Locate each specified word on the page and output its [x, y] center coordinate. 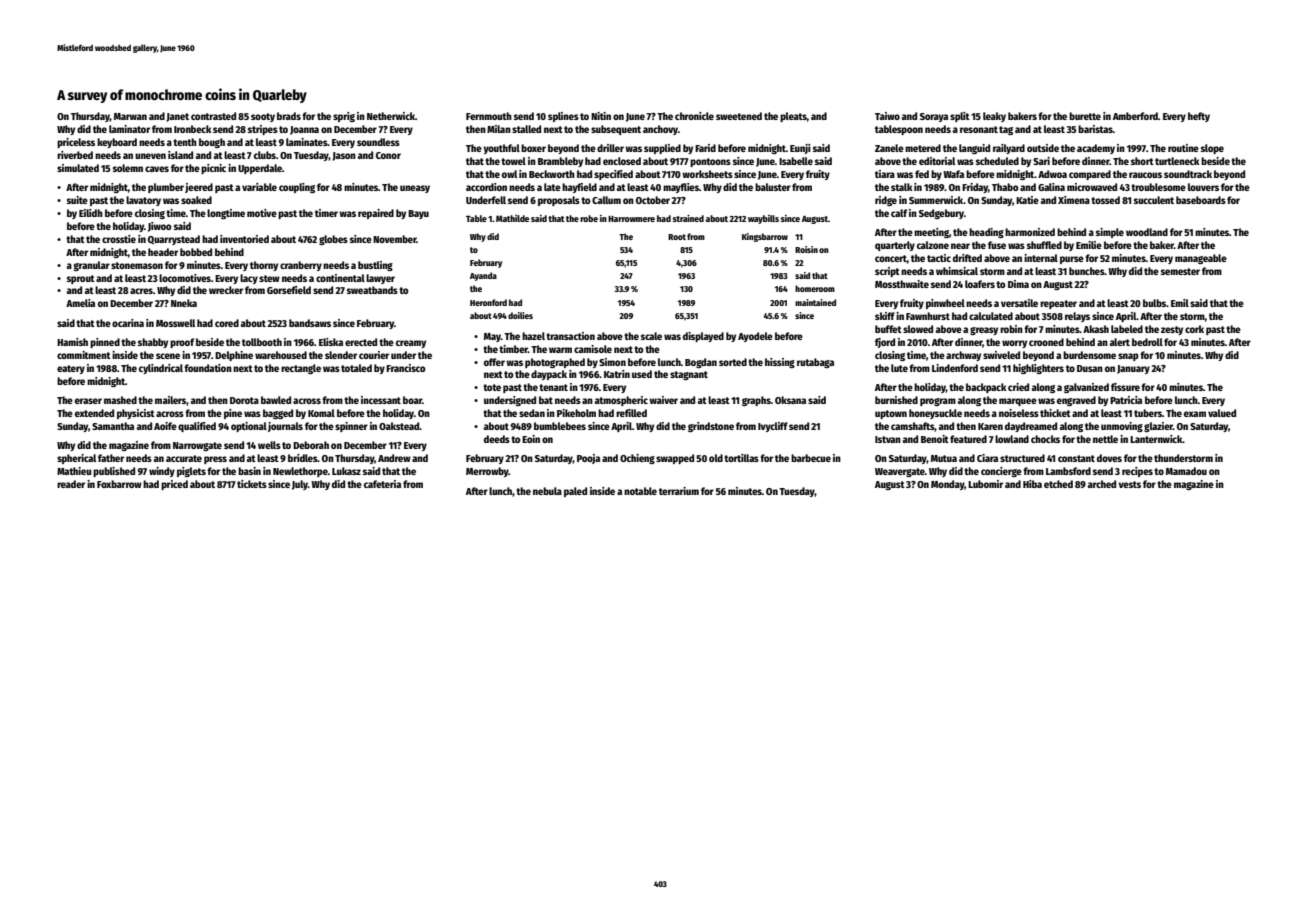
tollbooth [262, 342]
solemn [128, 168]
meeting [931, 233]
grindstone [711, 427]
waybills [763, 219]
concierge [1001, 472]
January [1133, 369]
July [300, 485]
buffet [888, 329]
